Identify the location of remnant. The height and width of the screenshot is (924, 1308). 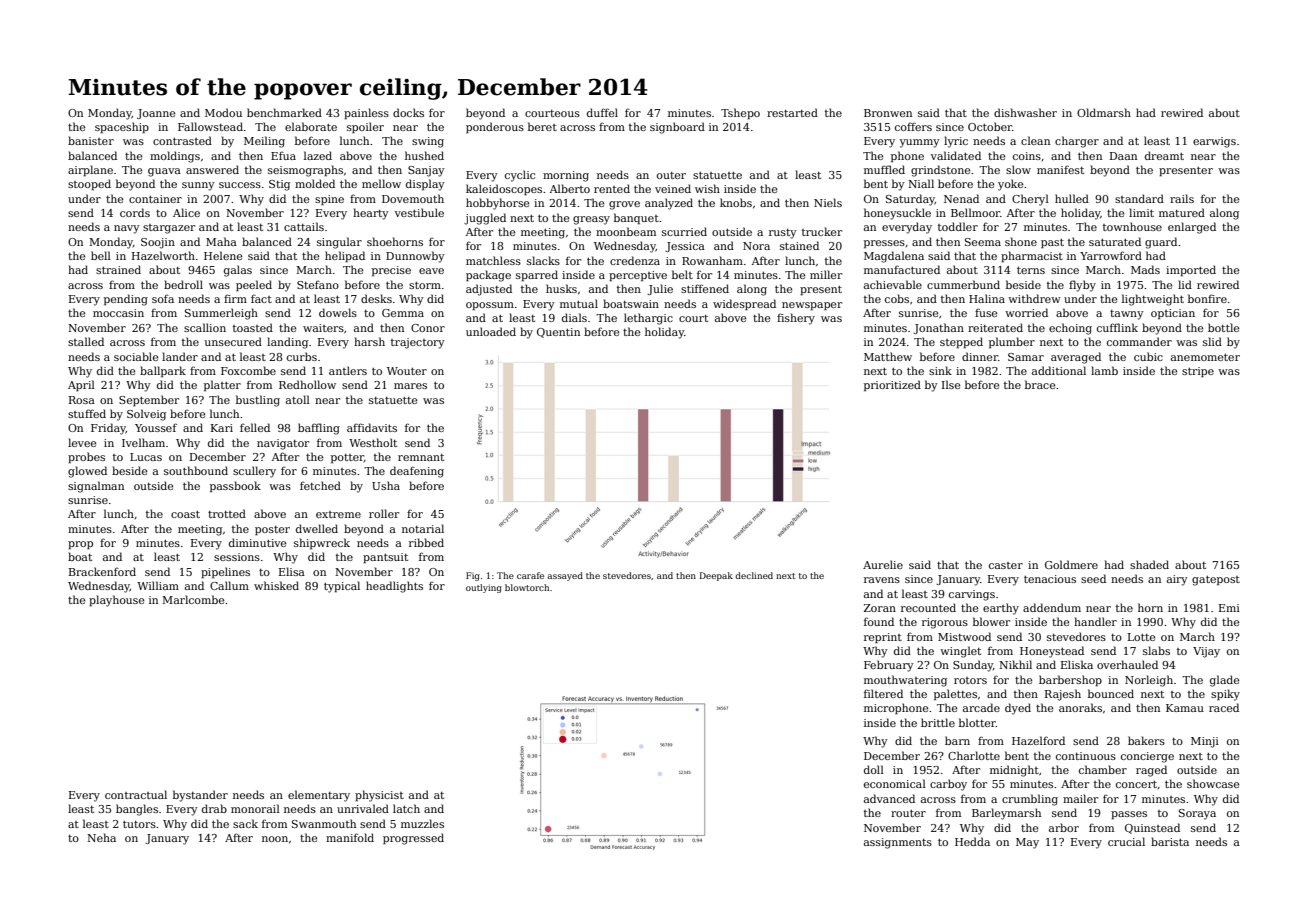
(421, 457).
